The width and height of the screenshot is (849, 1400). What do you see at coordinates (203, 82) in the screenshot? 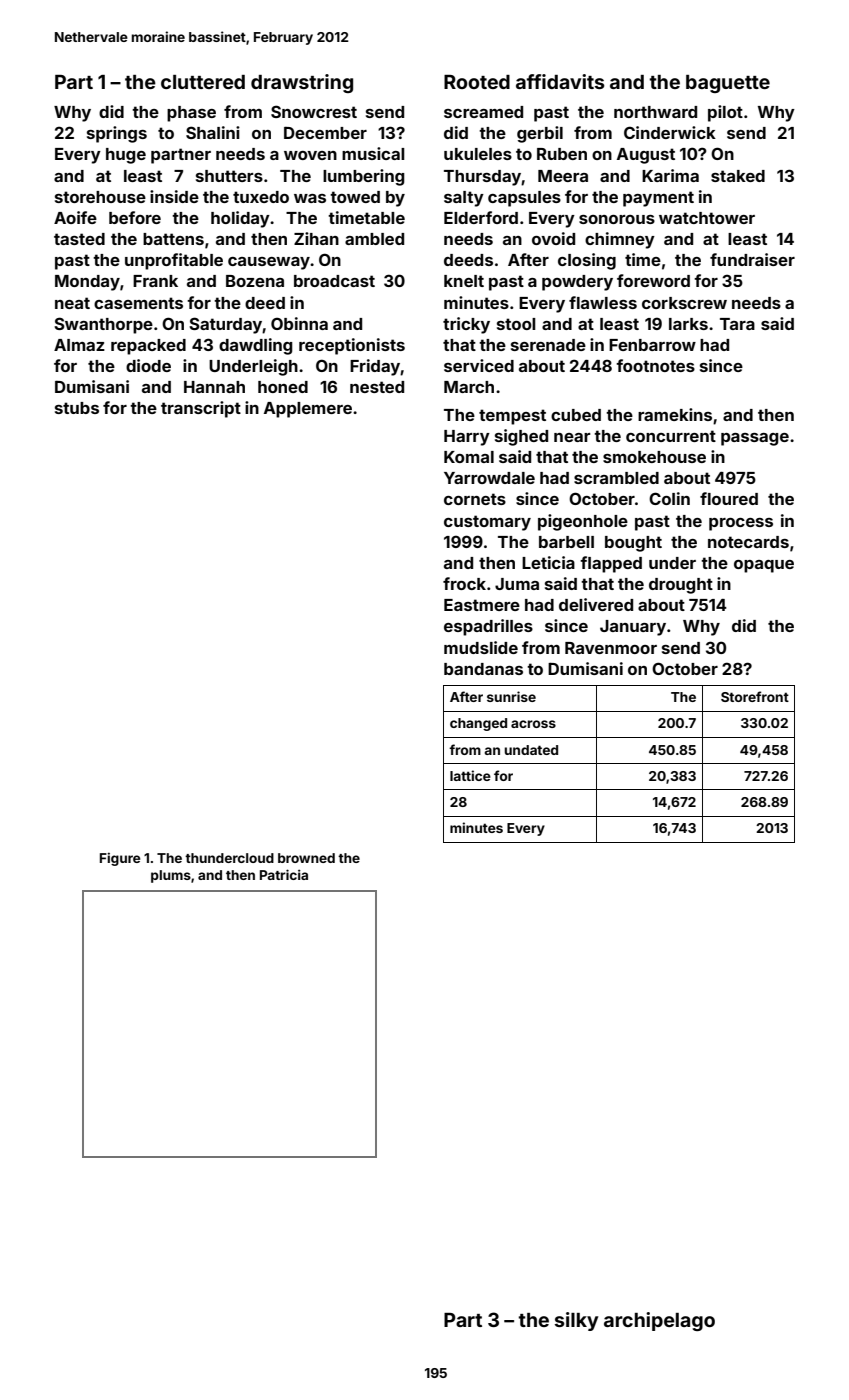
I see `cluttered` at bounding box center [203, 82].
